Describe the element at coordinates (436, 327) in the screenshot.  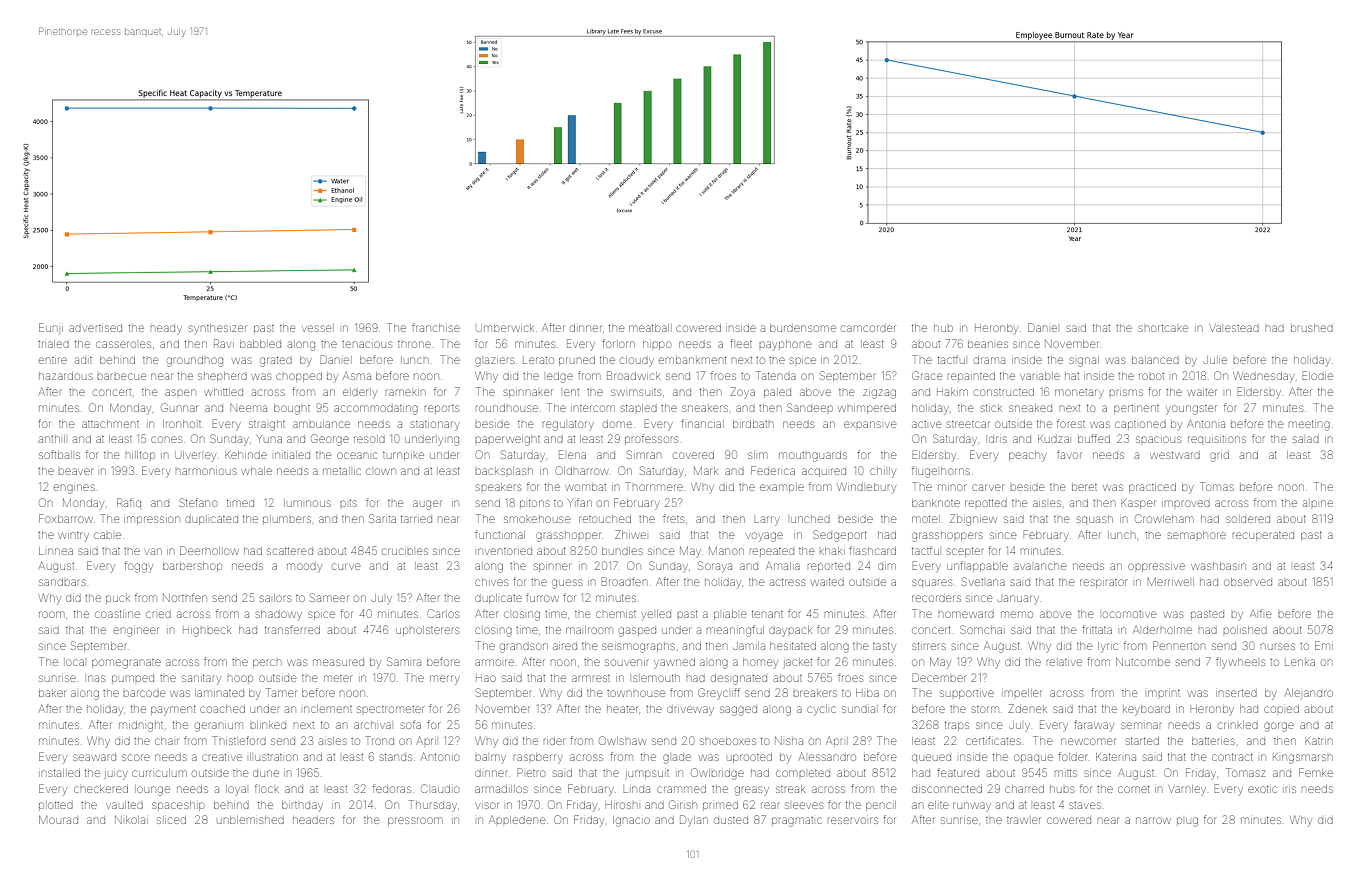
I see `franchise` at that location.
